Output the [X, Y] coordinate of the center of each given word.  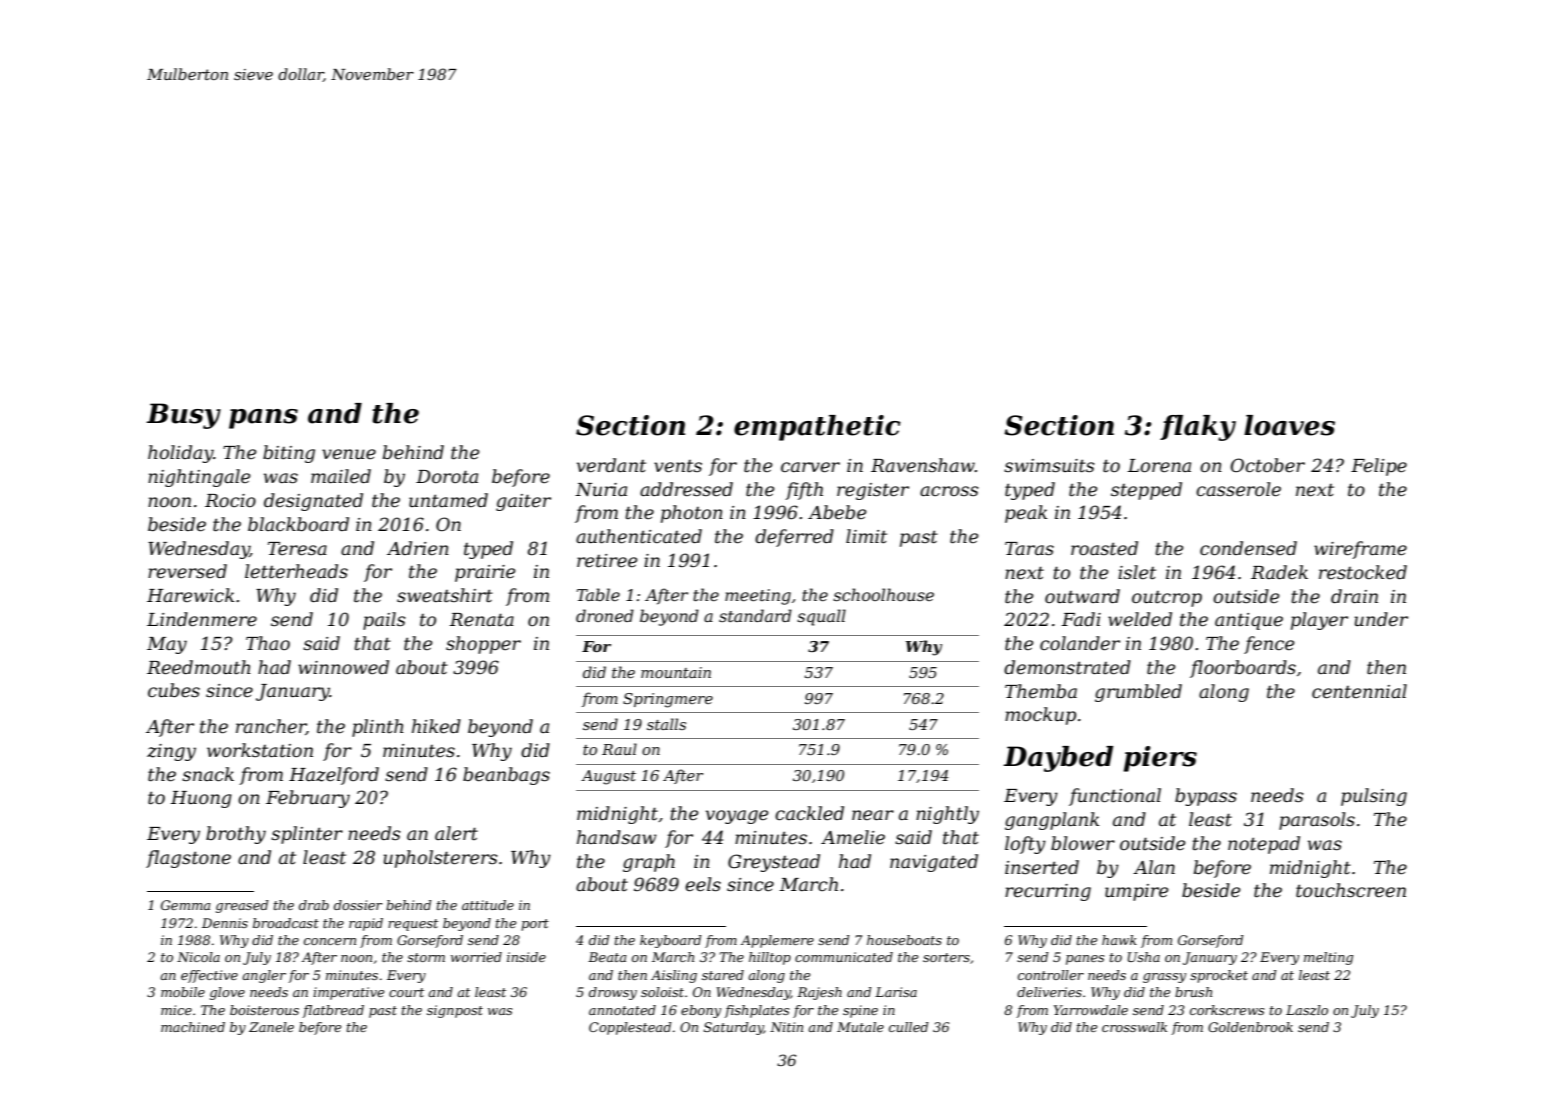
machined [193, 1027]
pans [263, 419]
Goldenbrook [1250, 1027]
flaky [1198, 428]
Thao [268, 643]
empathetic [817, 428]
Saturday [733, 1028]
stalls [666, 724]
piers [1160, 759]
